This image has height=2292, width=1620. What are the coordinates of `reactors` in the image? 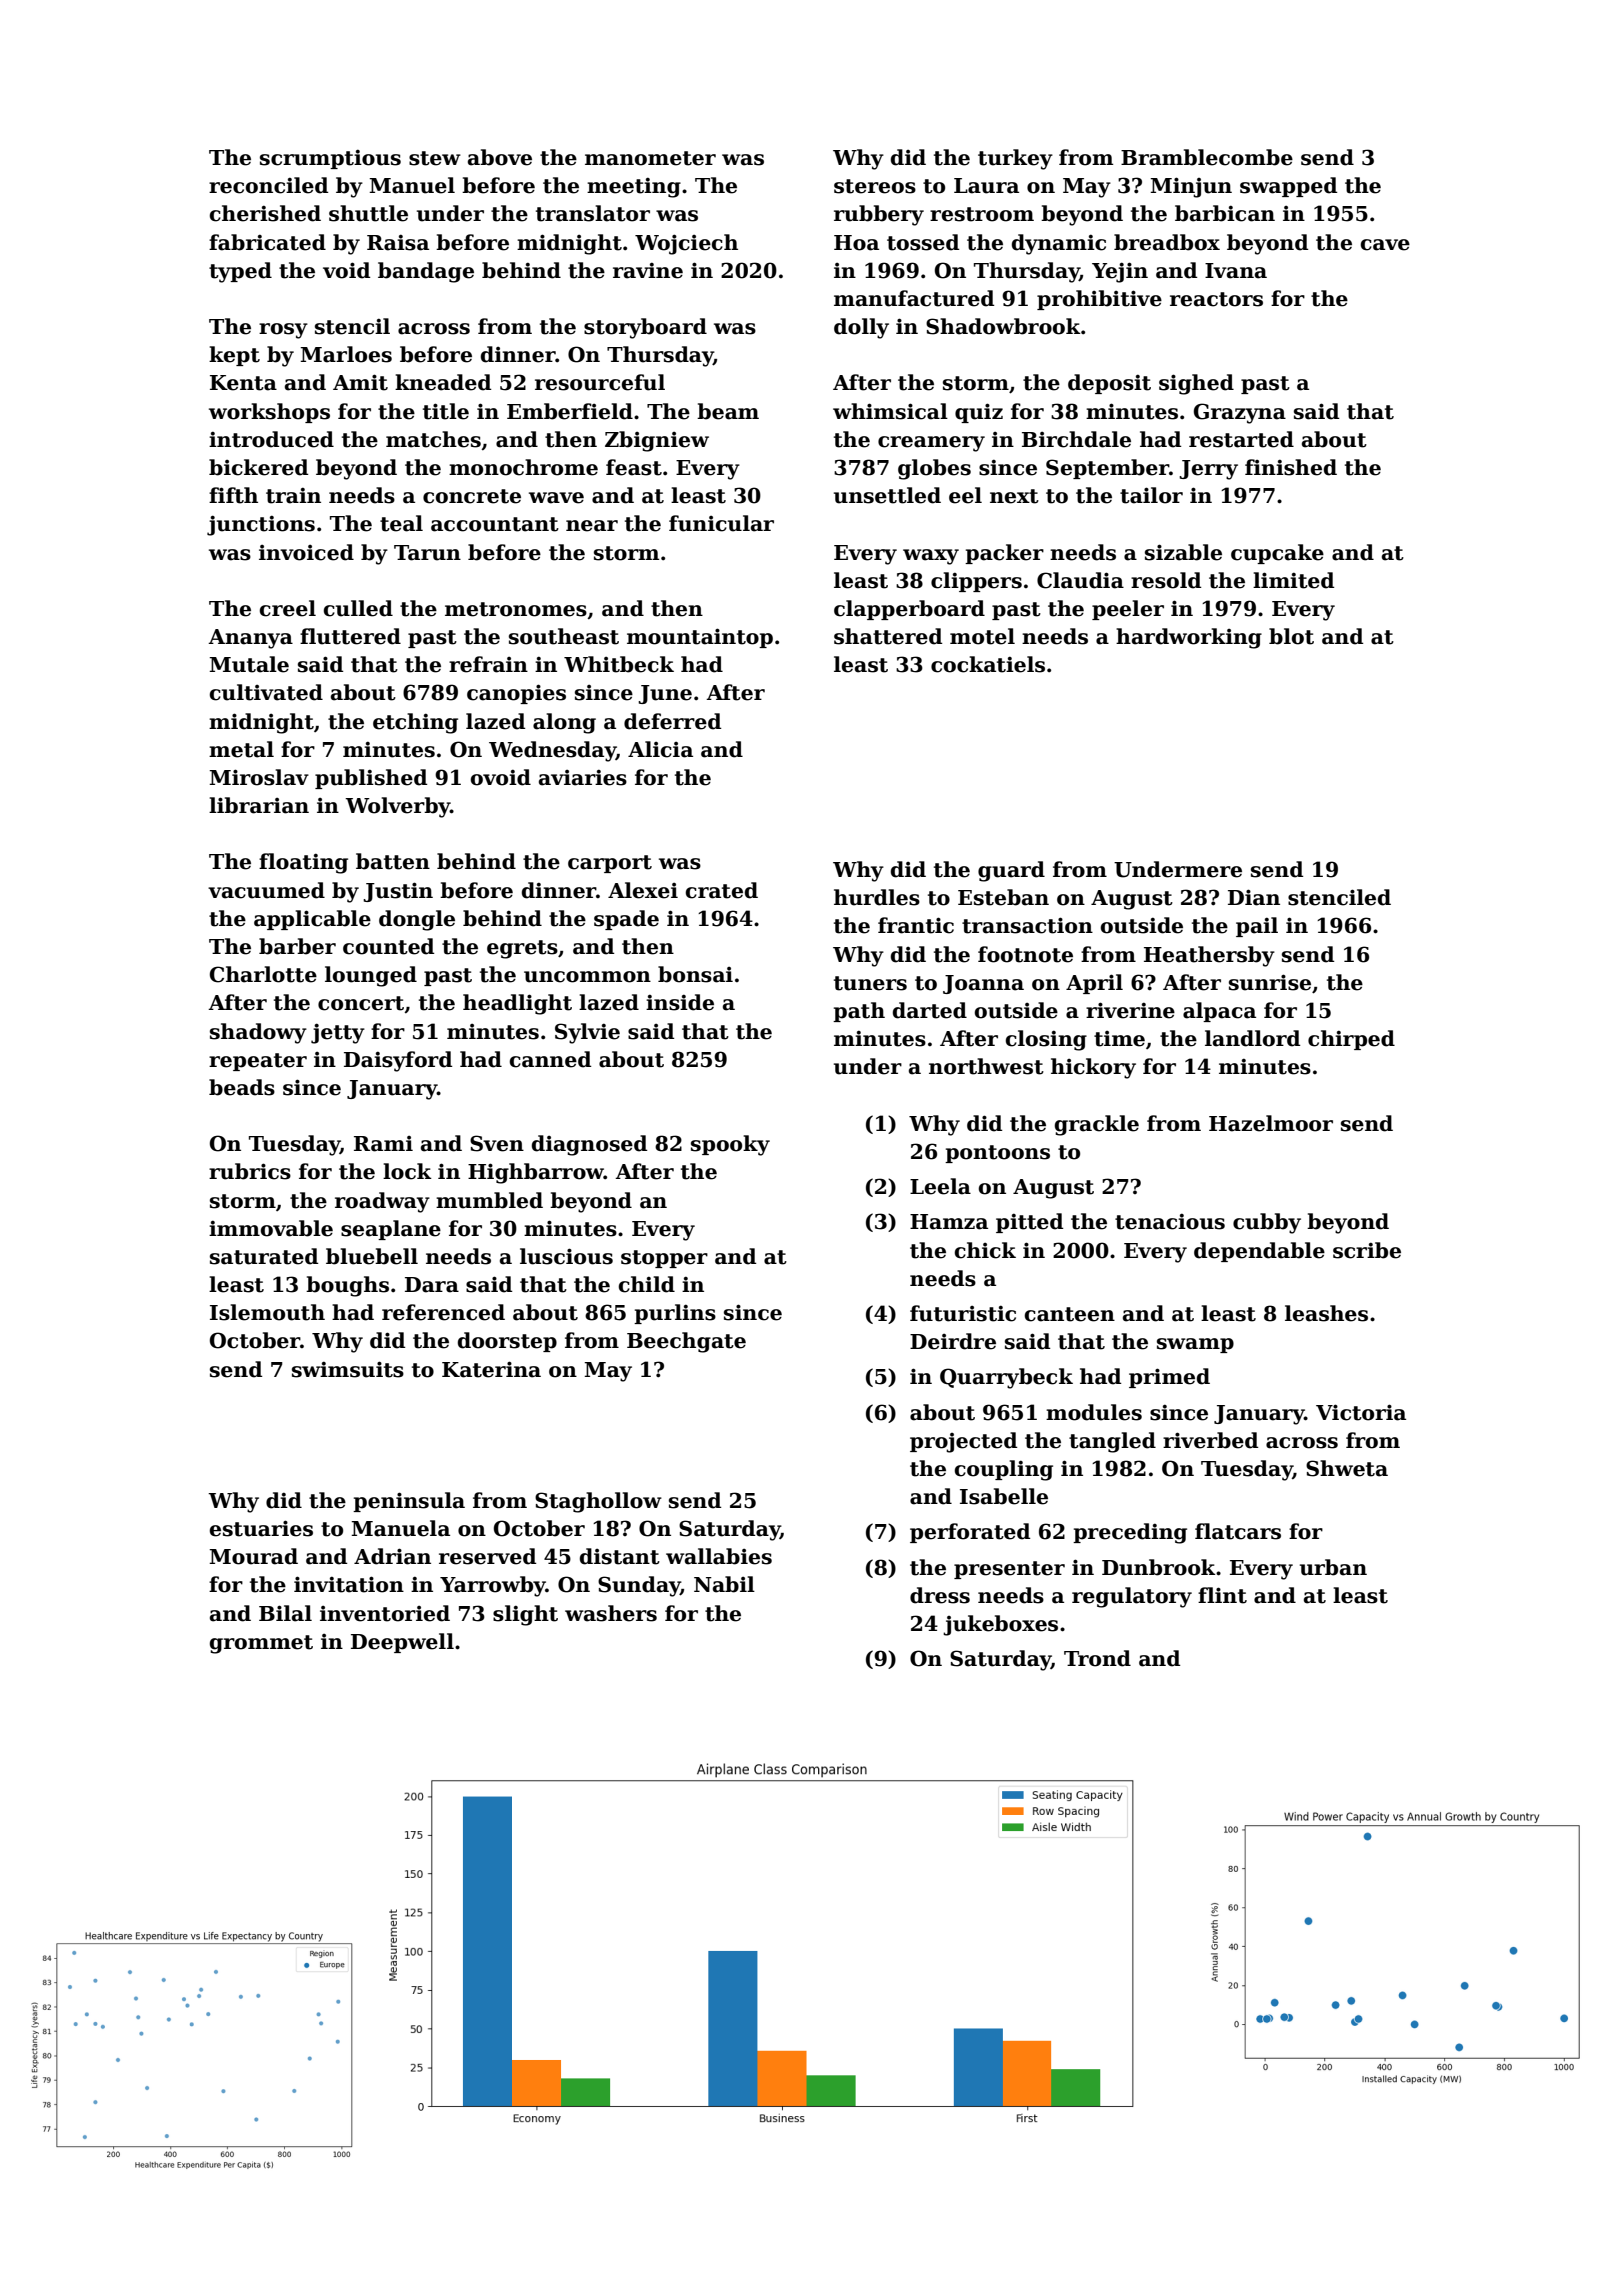 It's located at (1216, 299).
